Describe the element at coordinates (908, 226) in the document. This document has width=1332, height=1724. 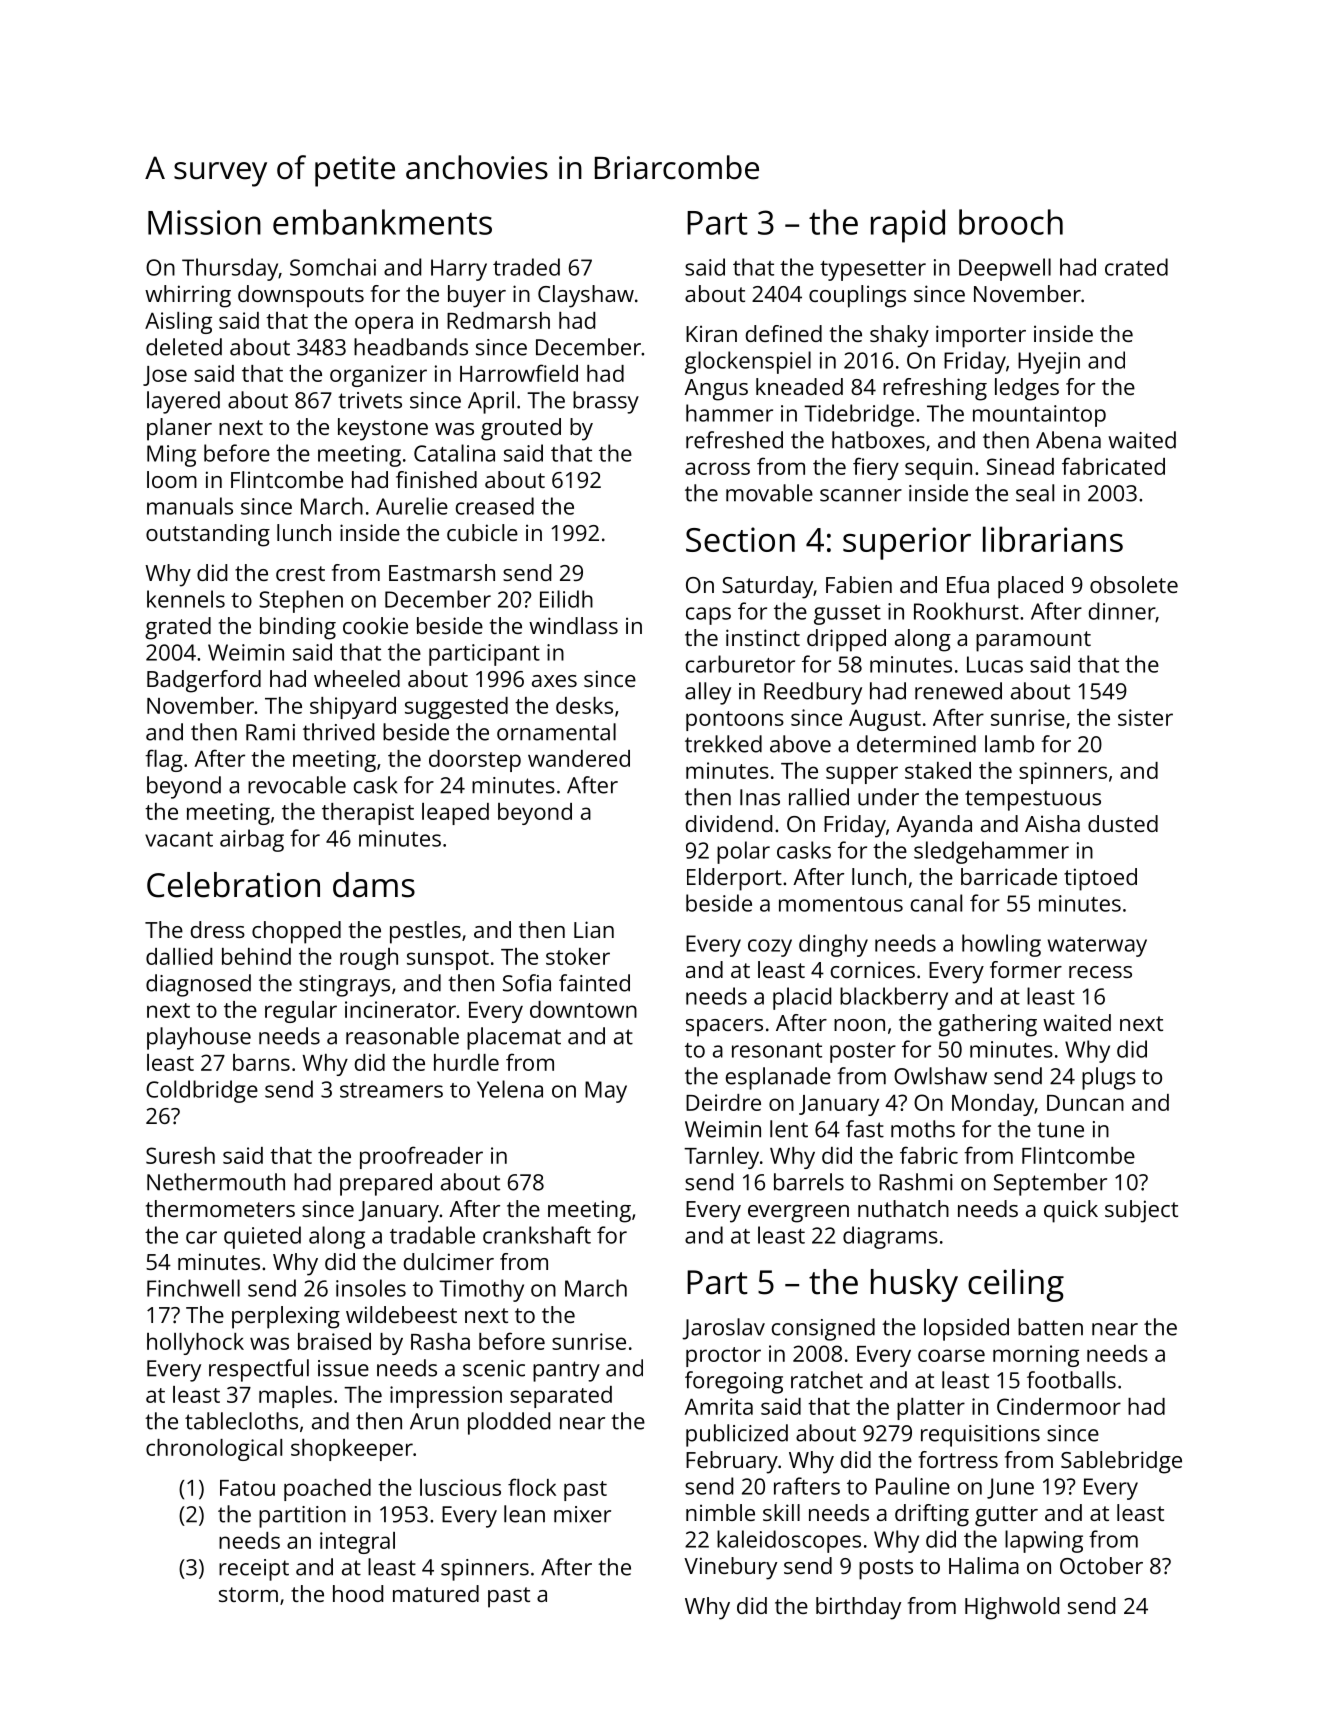
I see `rapid` at that location.
